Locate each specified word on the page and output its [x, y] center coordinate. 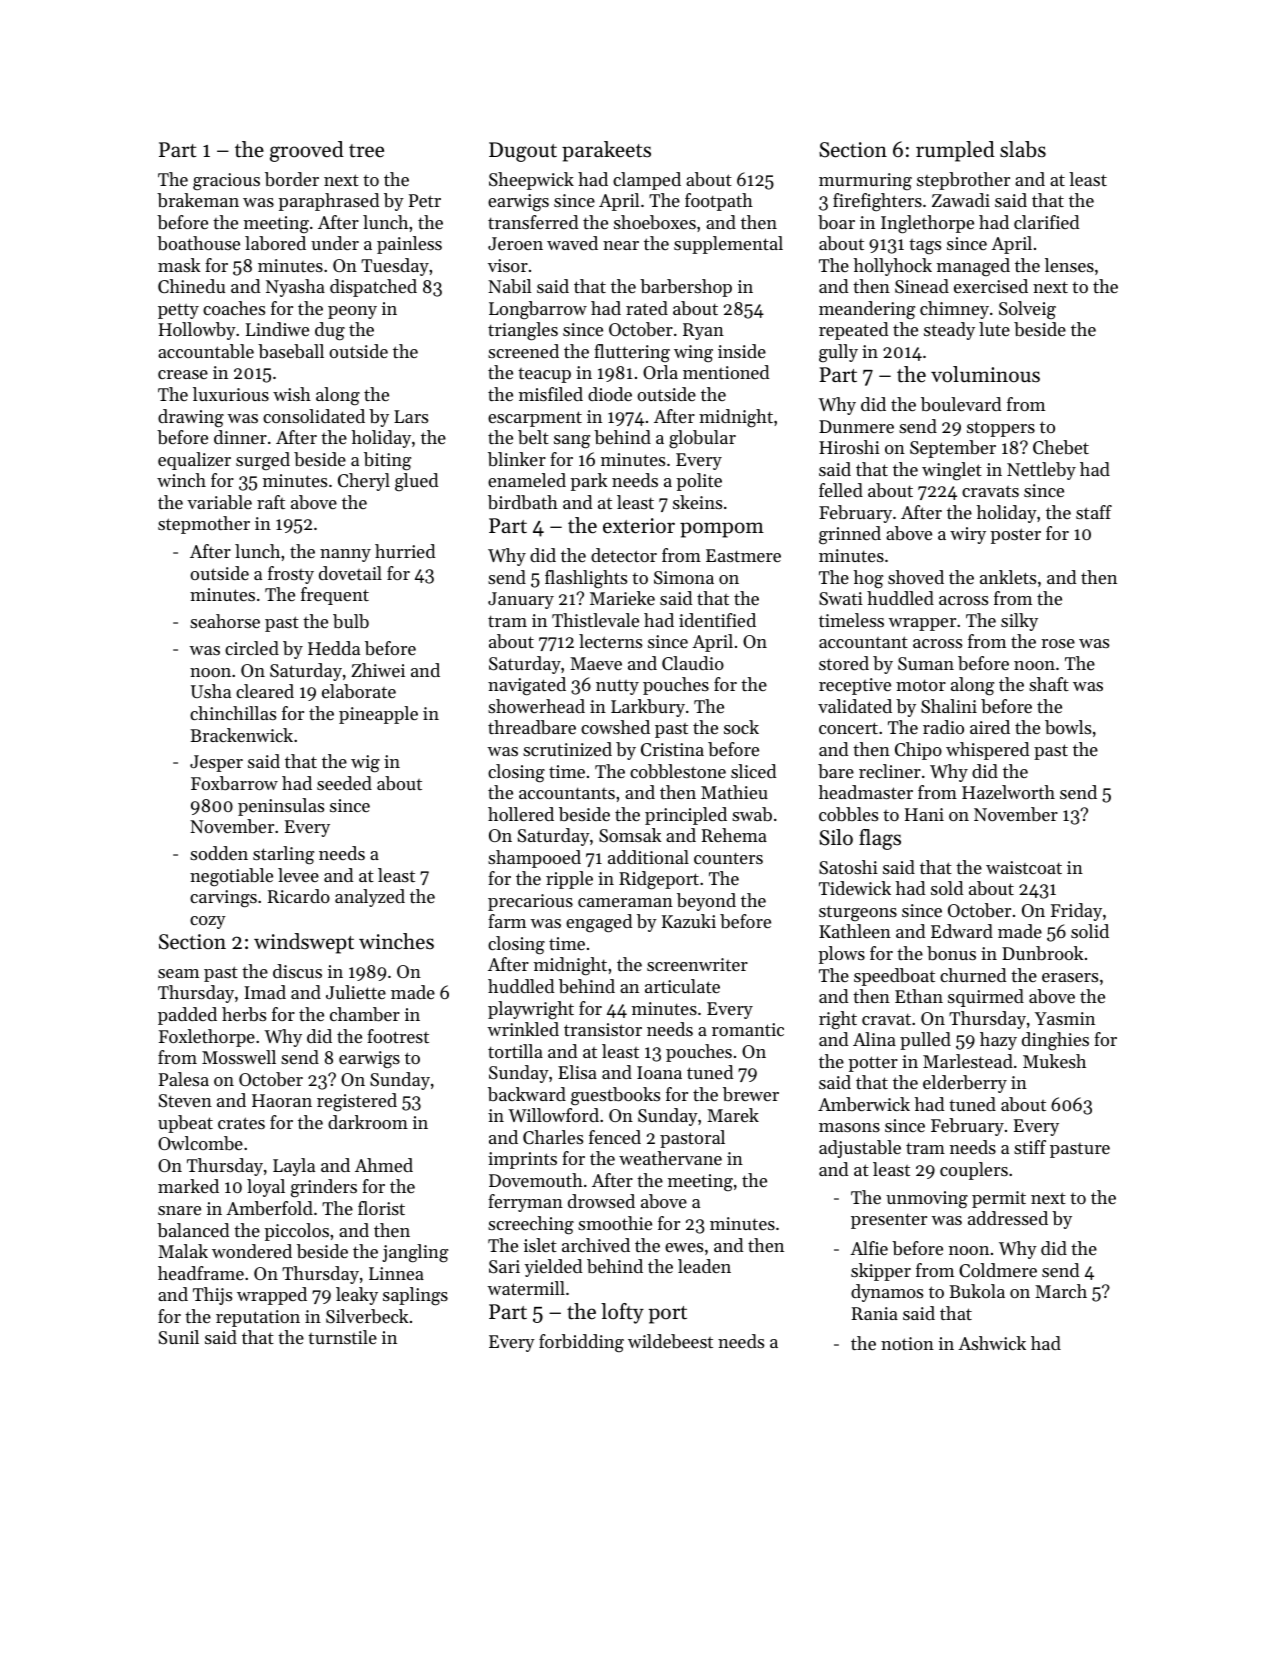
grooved [307, 151]
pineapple [378, 715]
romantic [748, 1029]
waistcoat [1024, 867]
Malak [183, 1251]
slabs [1023, 149]
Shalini [949, 706]
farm [507, 921]
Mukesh [1054, 1061]
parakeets [606, 151]
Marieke [622, 598]
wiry [968, 535]
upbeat [185, 1124]
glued [417, 482]
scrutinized [567, 749]
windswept [304, 943]
